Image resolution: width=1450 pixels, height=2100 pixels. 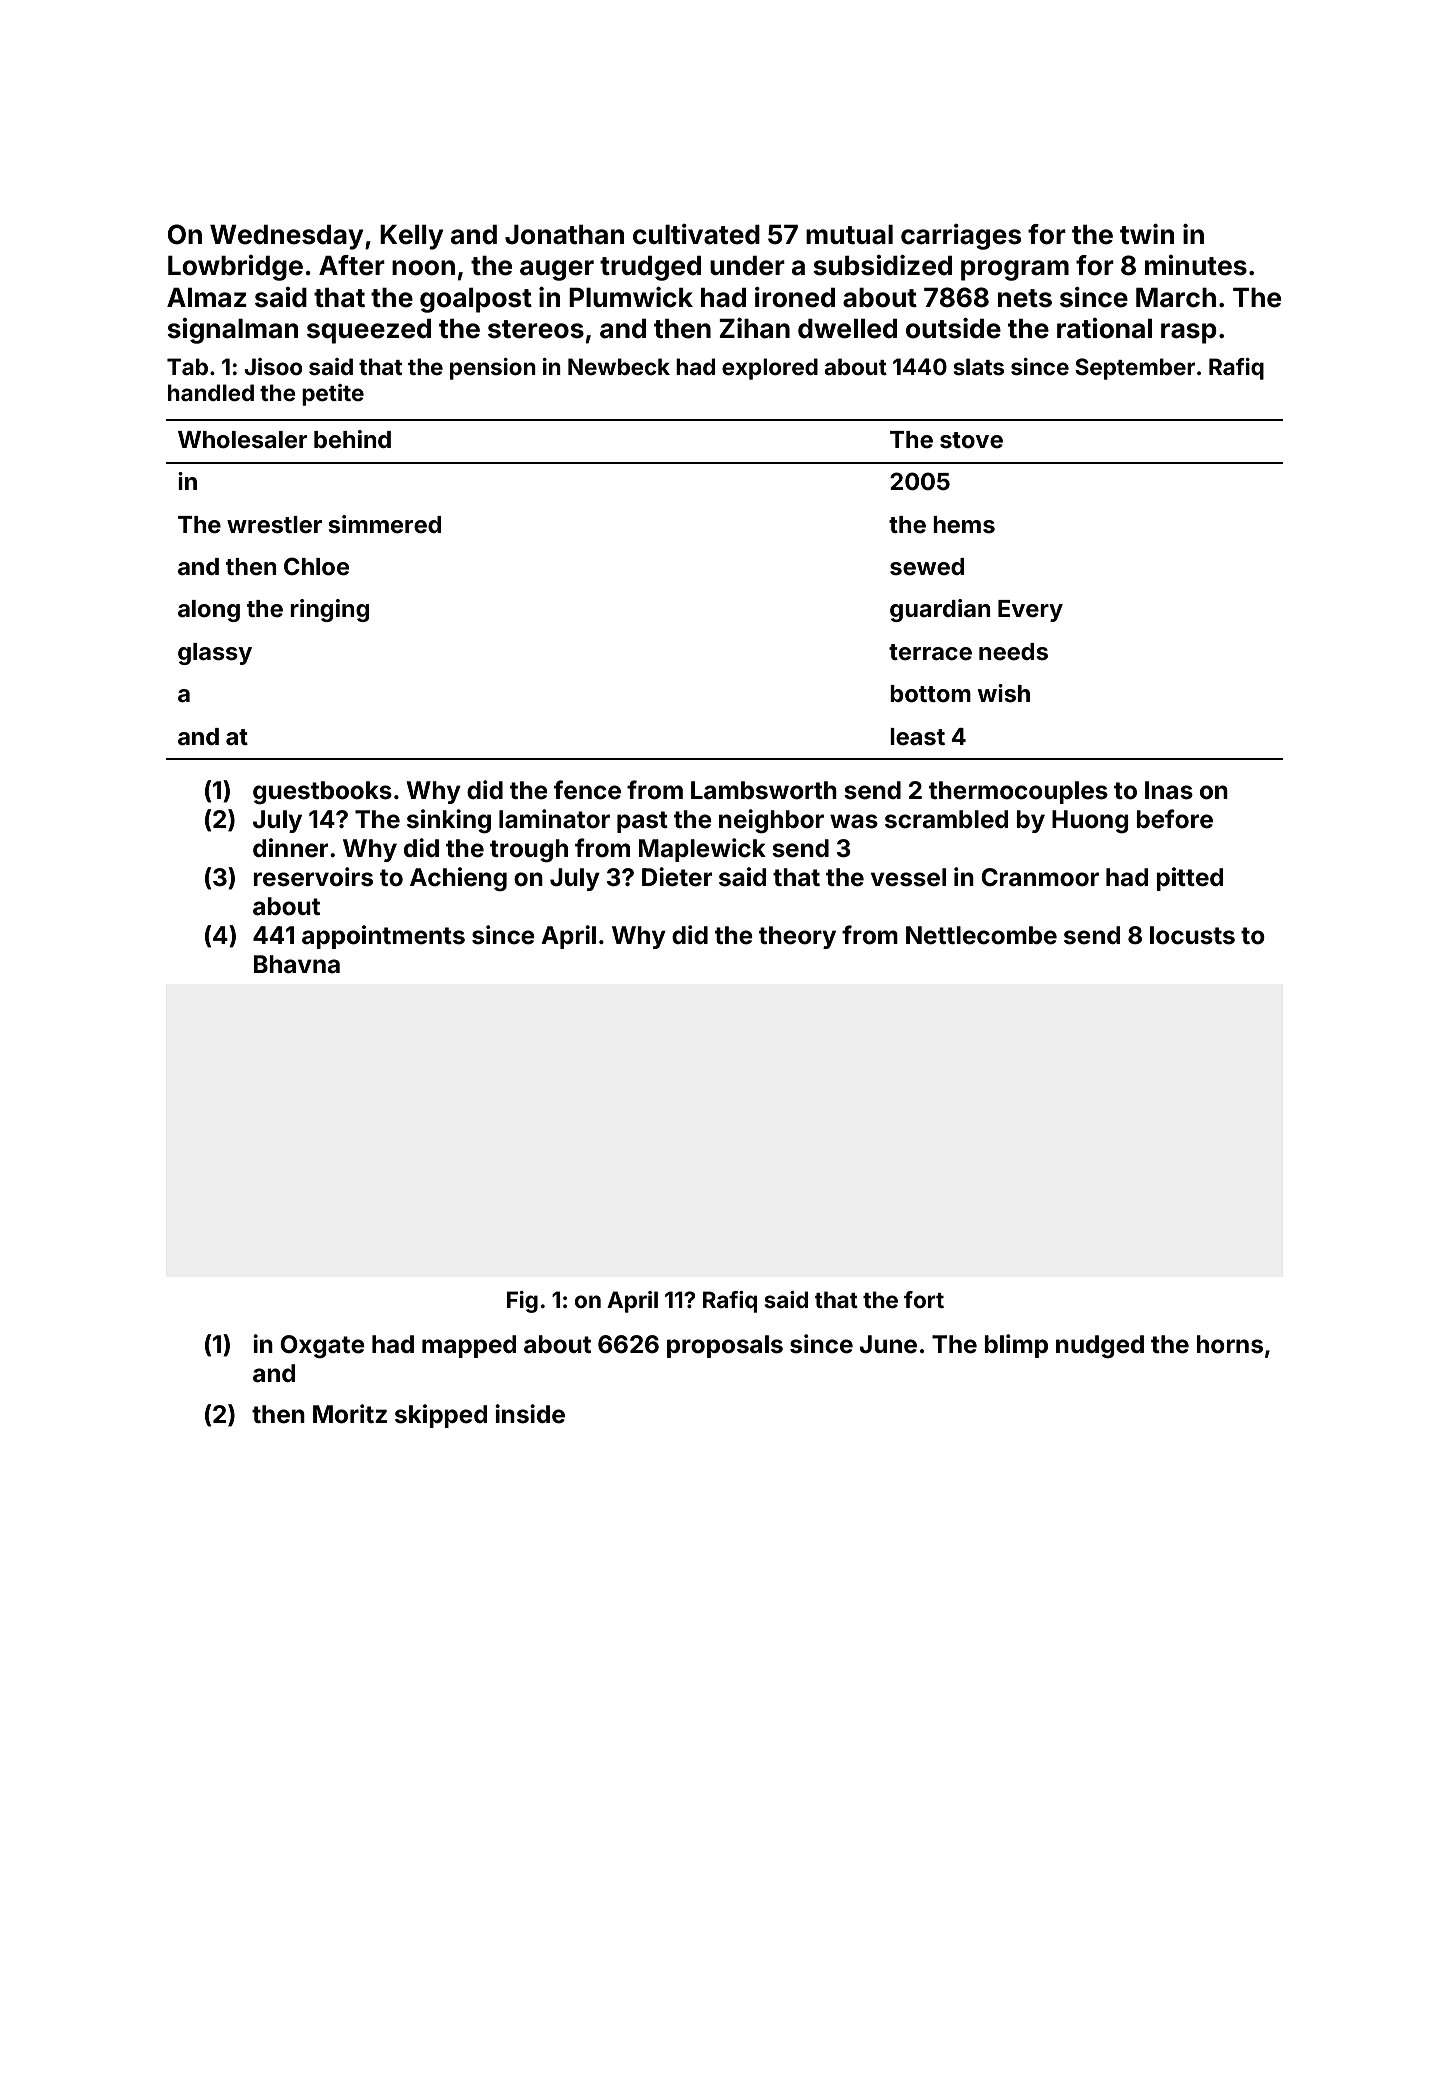 What do you see at coordinates (696, 234) in the screenshot?
I see `cultivated` at bounding box center [696, 234].
